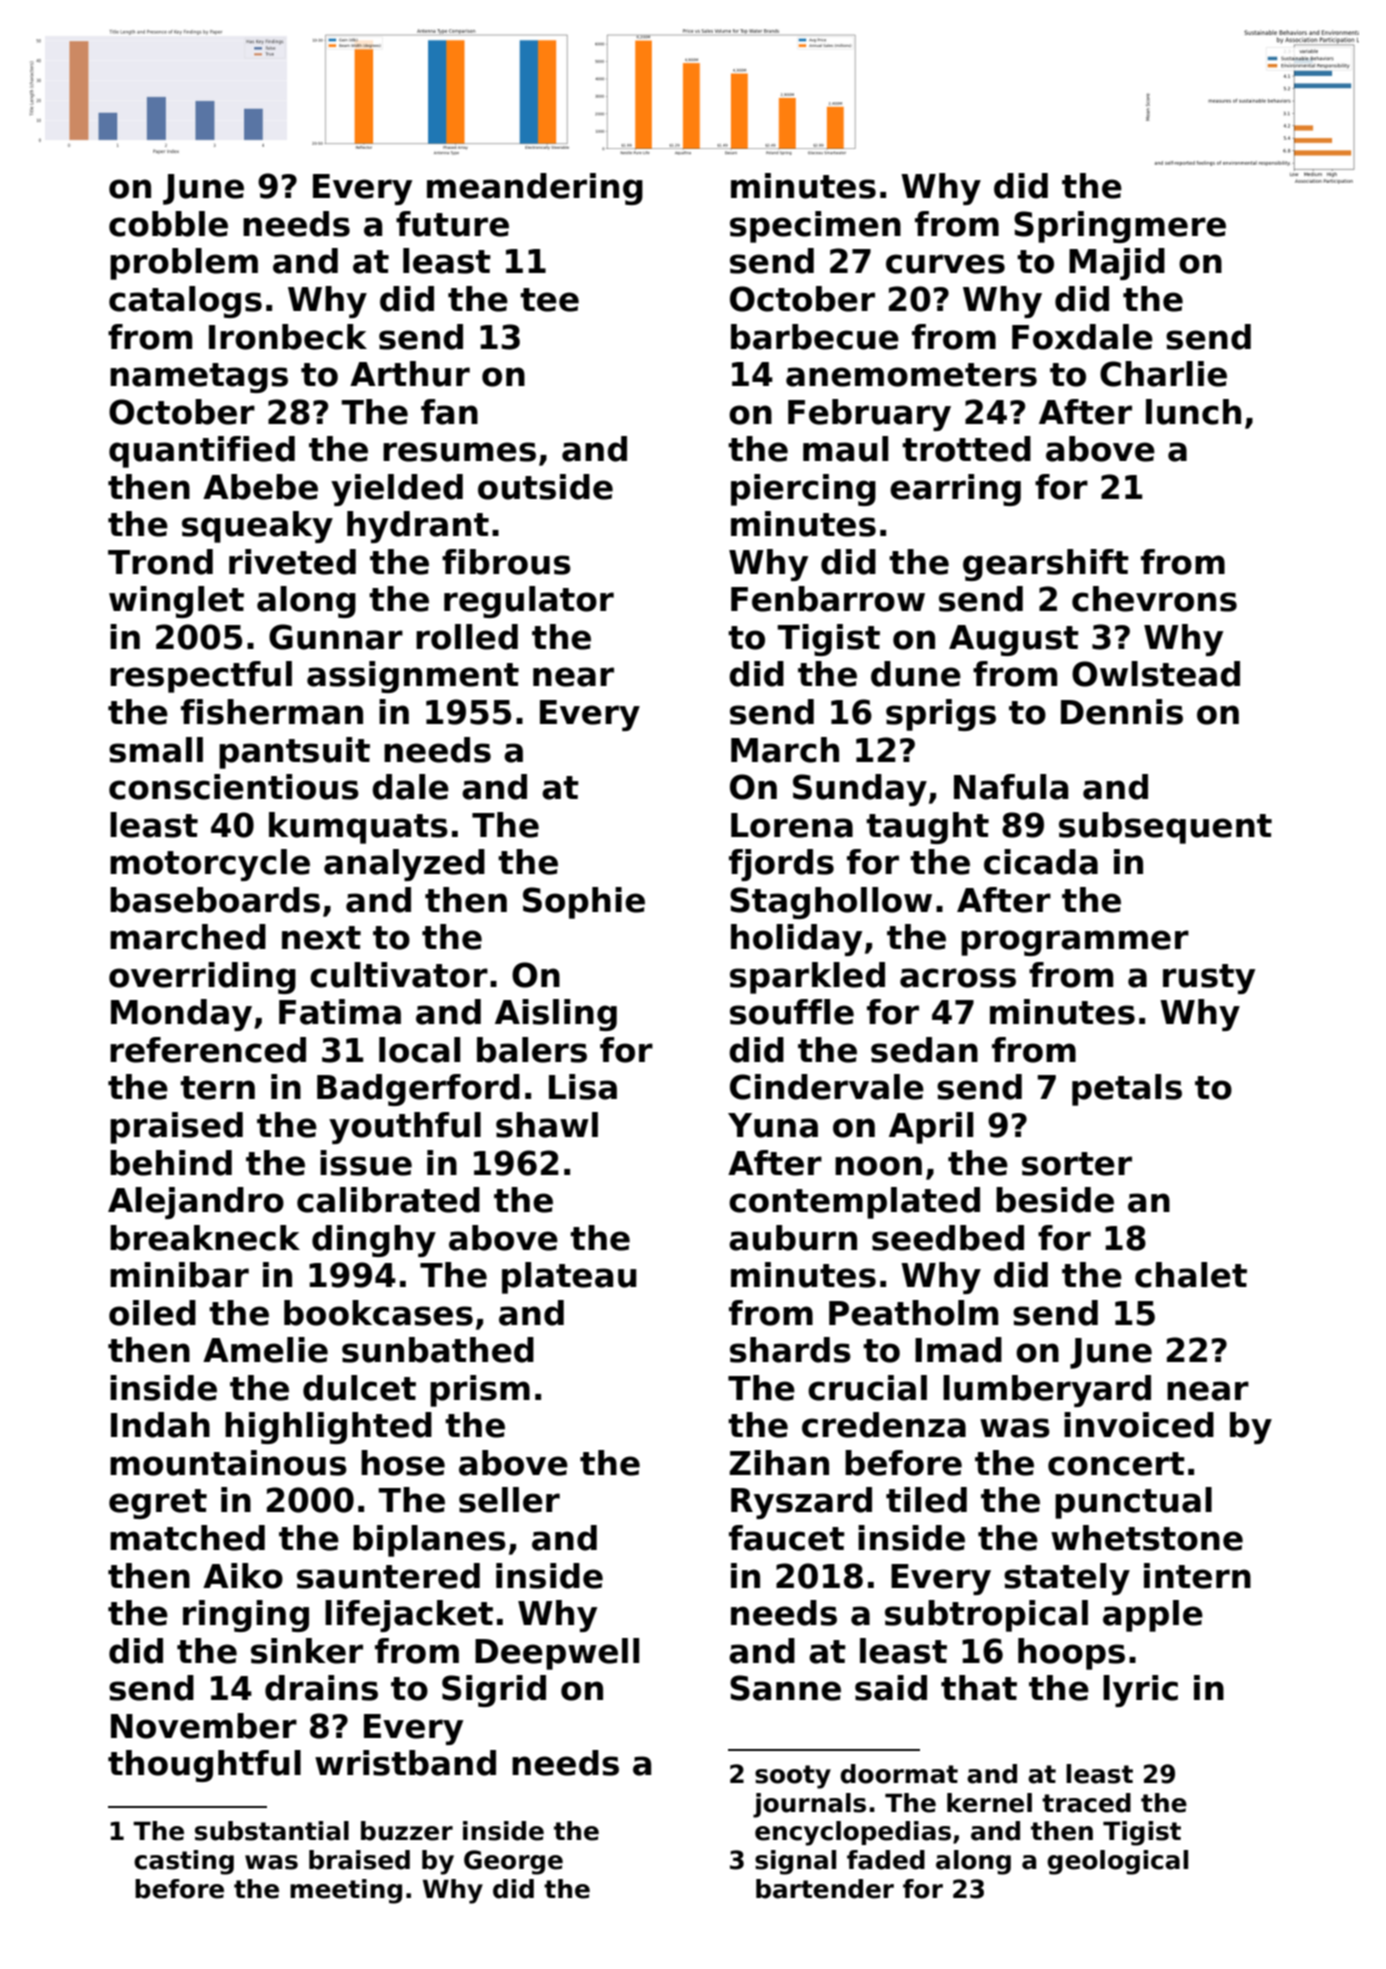 This image has width=1386, height=1969. What do you see at coordinates (1147, 1538) in the image?
I see `whetstone` at bounding box center [1147, 1538].
